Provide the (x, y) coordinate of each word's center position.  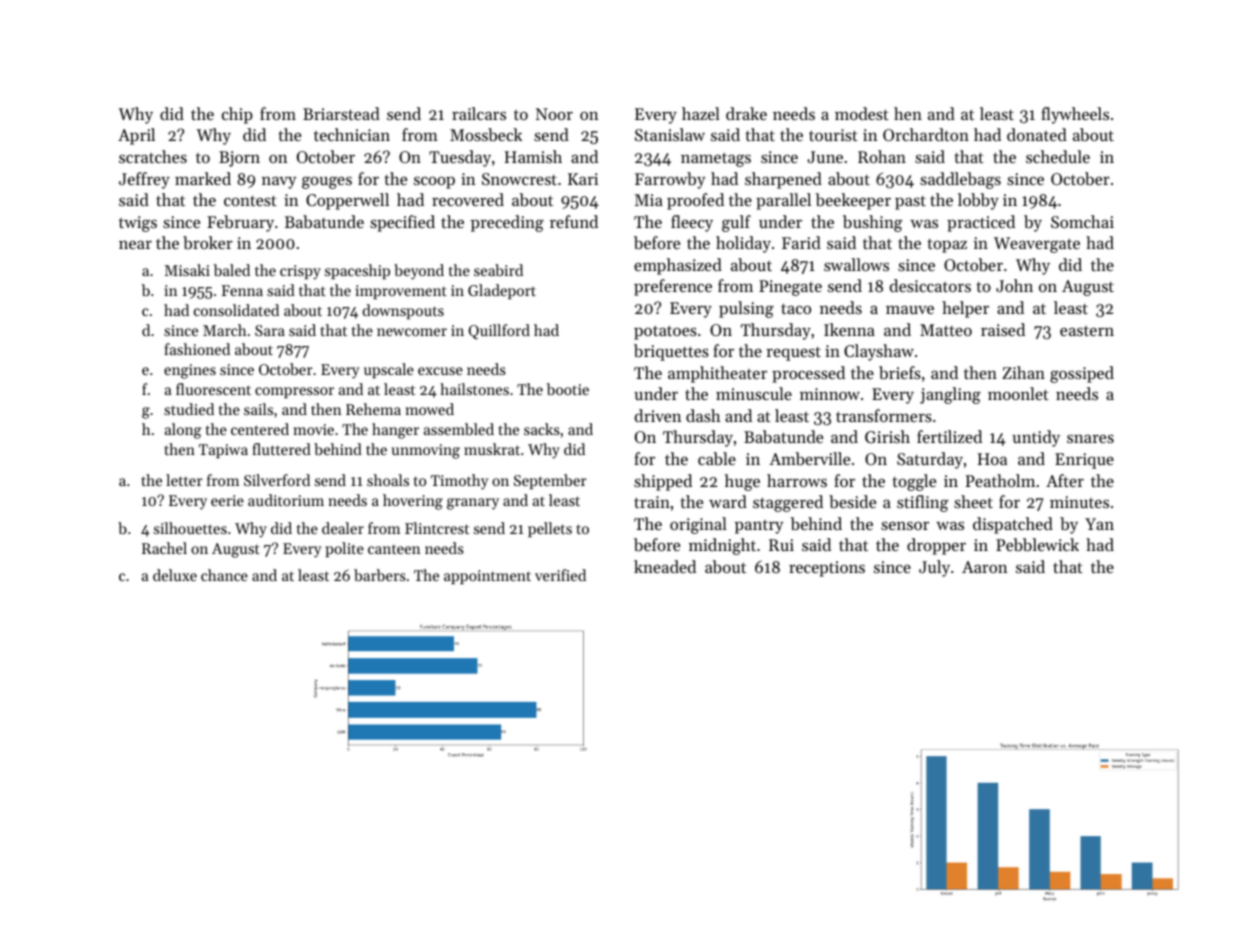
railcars (479, 113)
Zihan (1023, 372)
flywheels (1075, 115)
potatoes (665, 332)
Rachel (164, 548)
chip (237, 115)
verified (560, 575)
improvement (401, 292)
